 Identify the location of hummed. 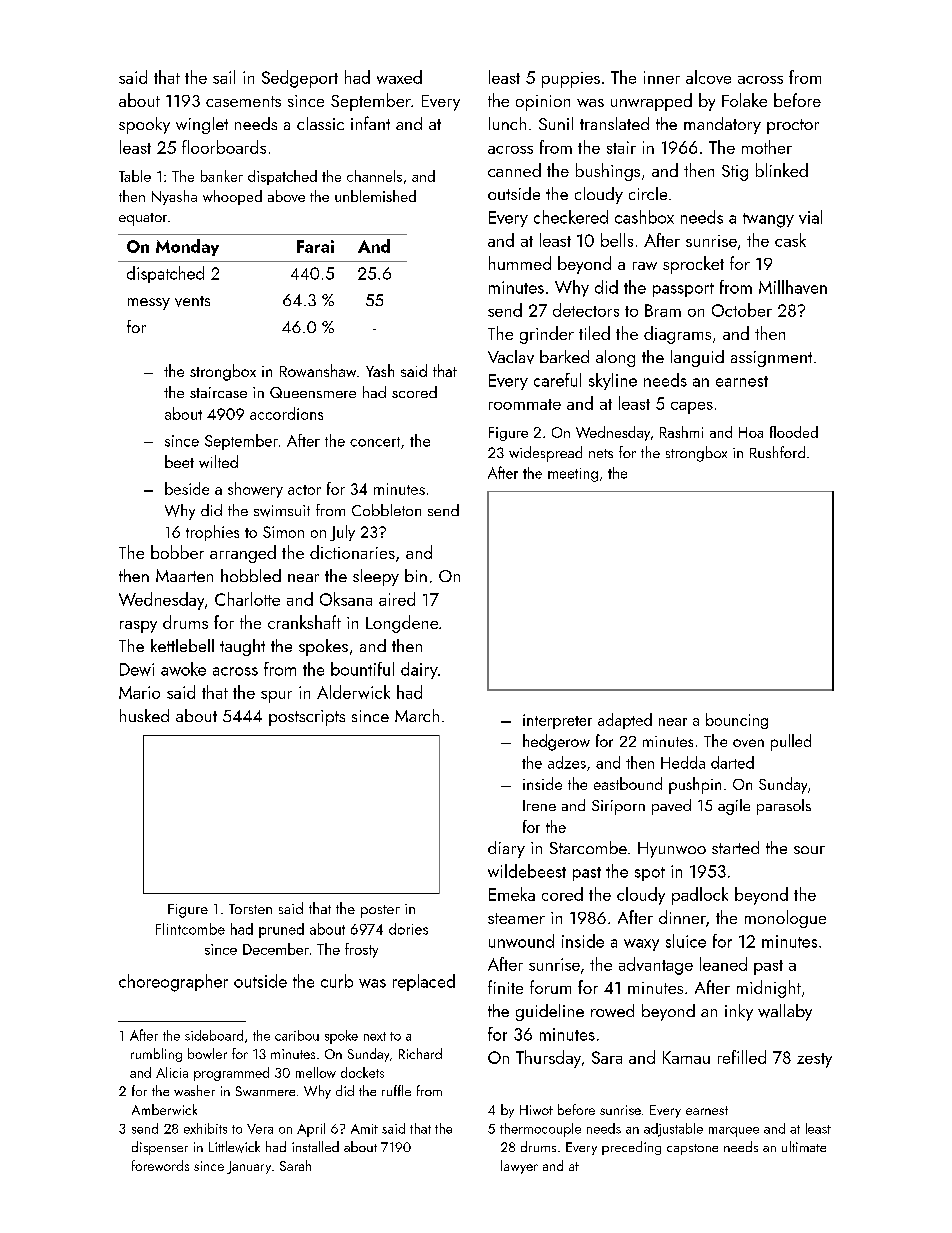
(520, 263).
